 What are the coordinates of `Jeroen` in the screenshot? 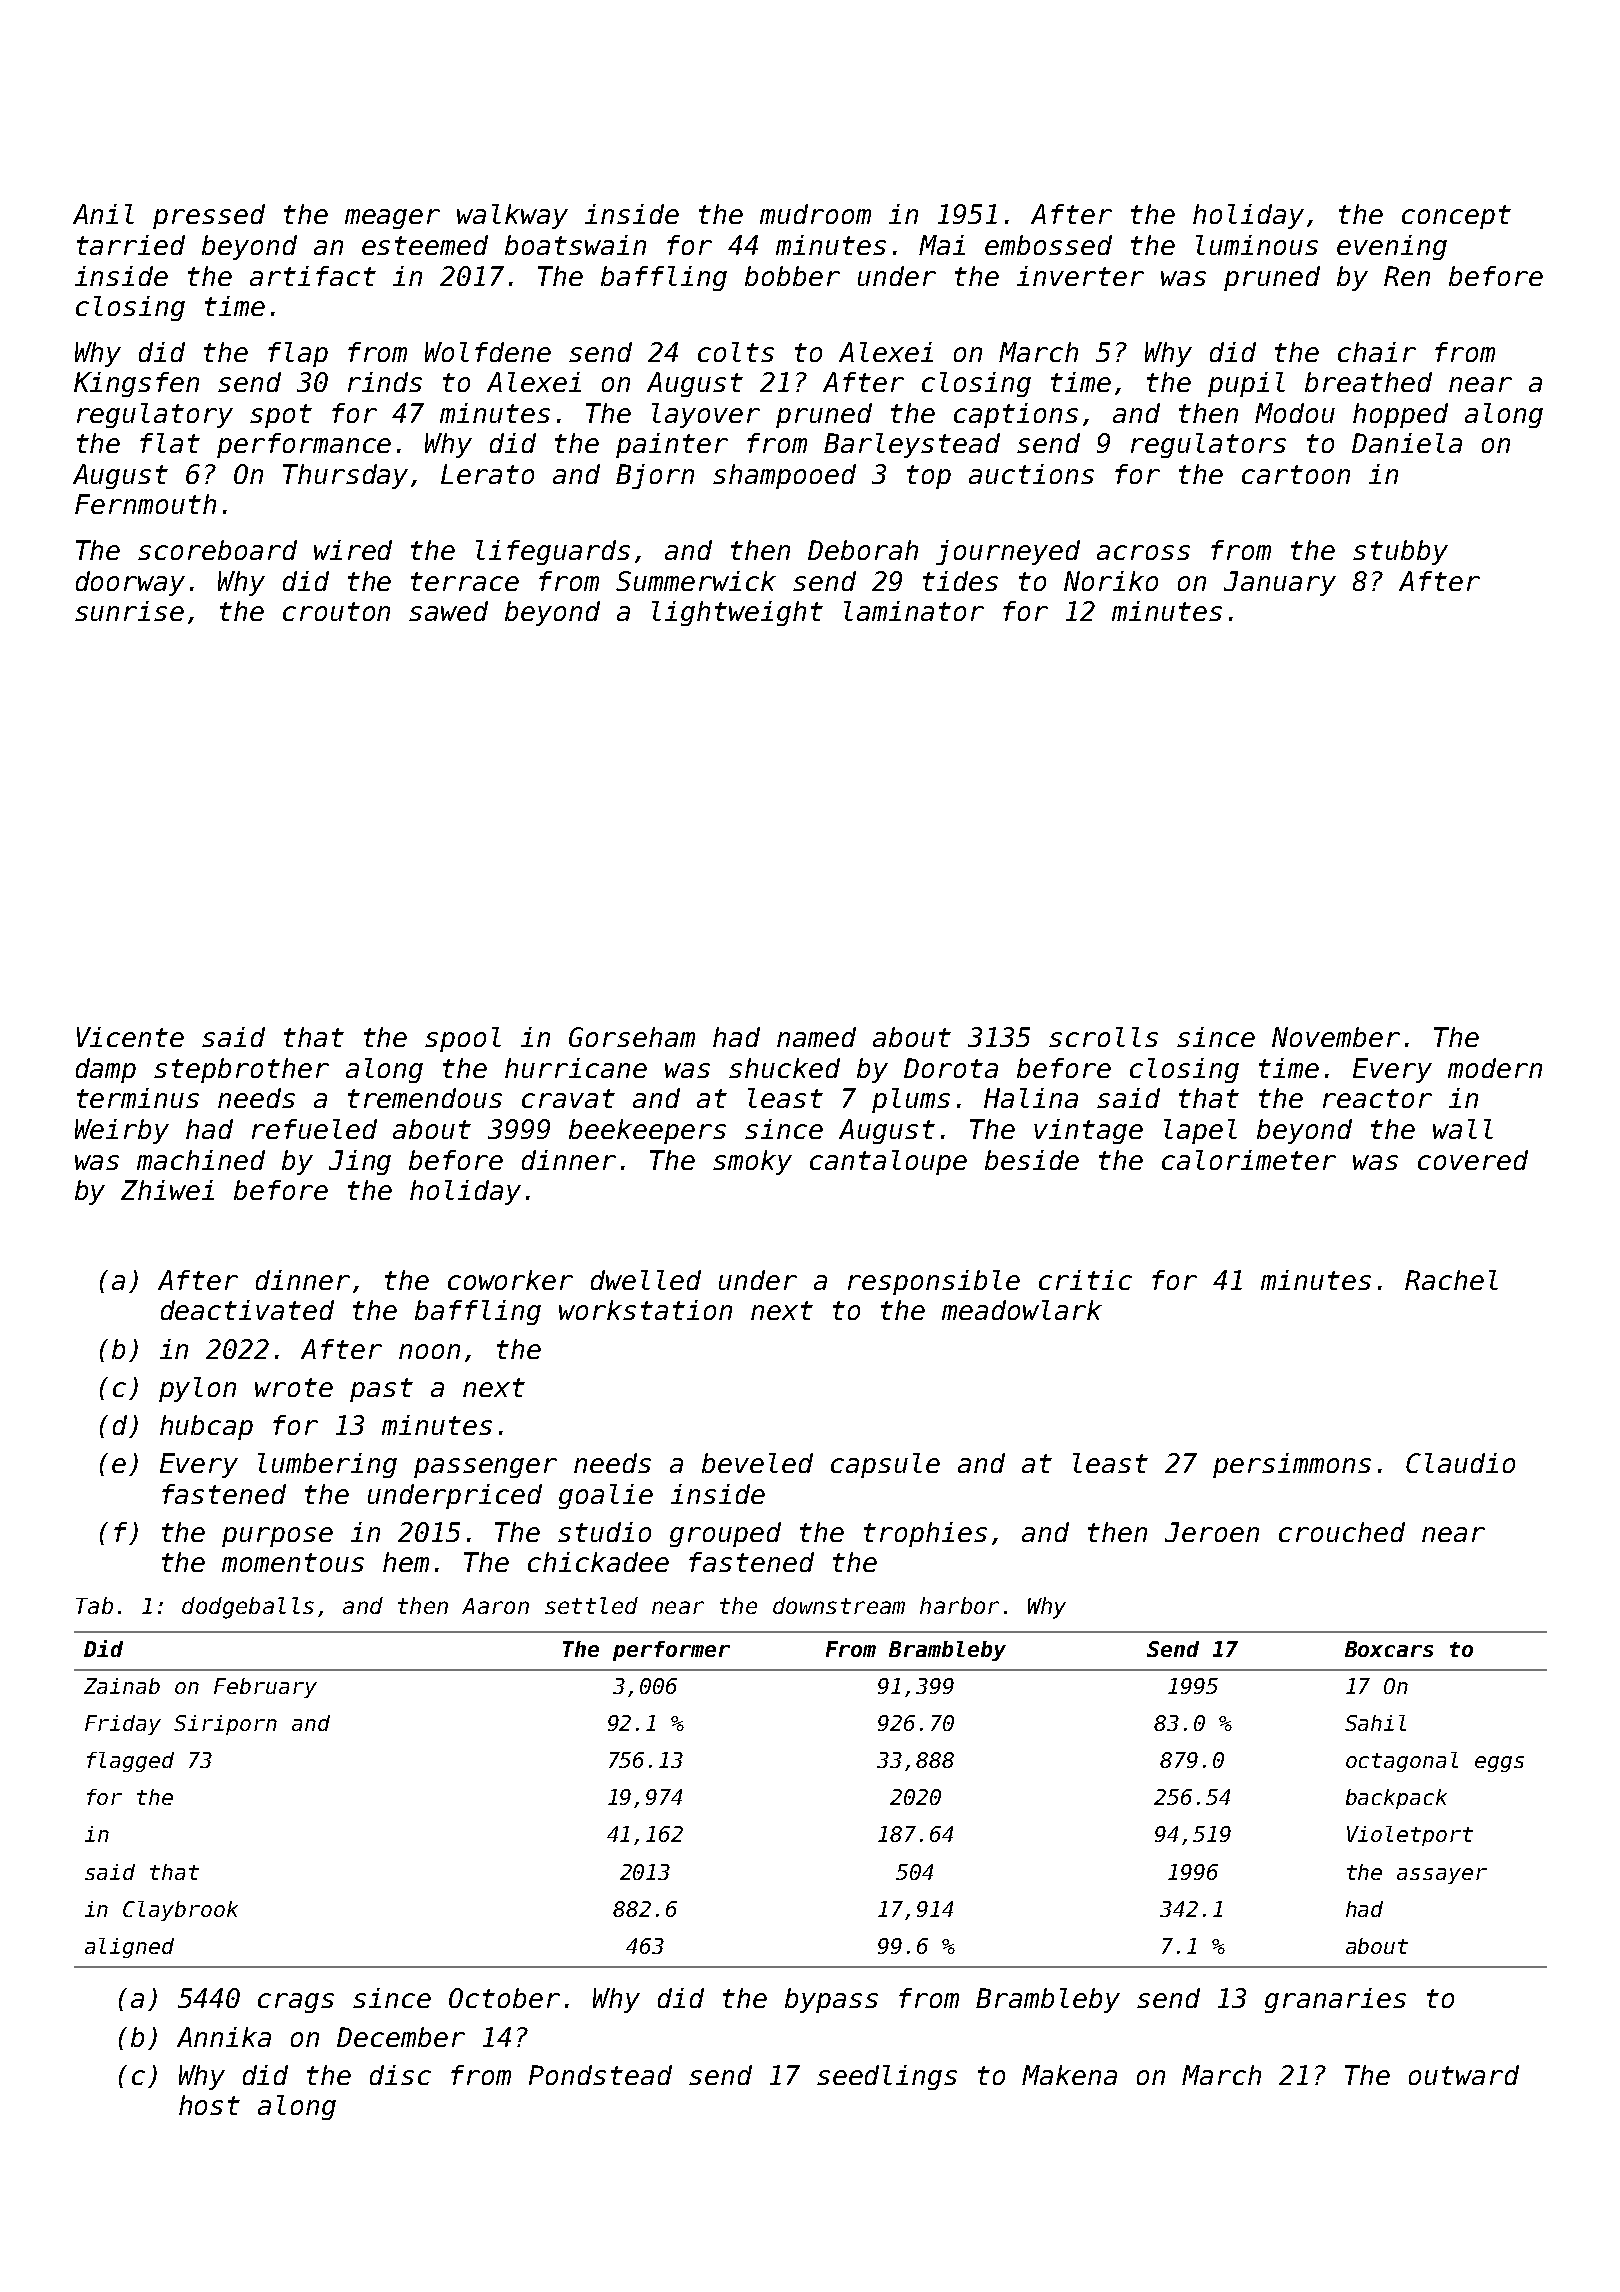 It's located at (1212, 1532).
